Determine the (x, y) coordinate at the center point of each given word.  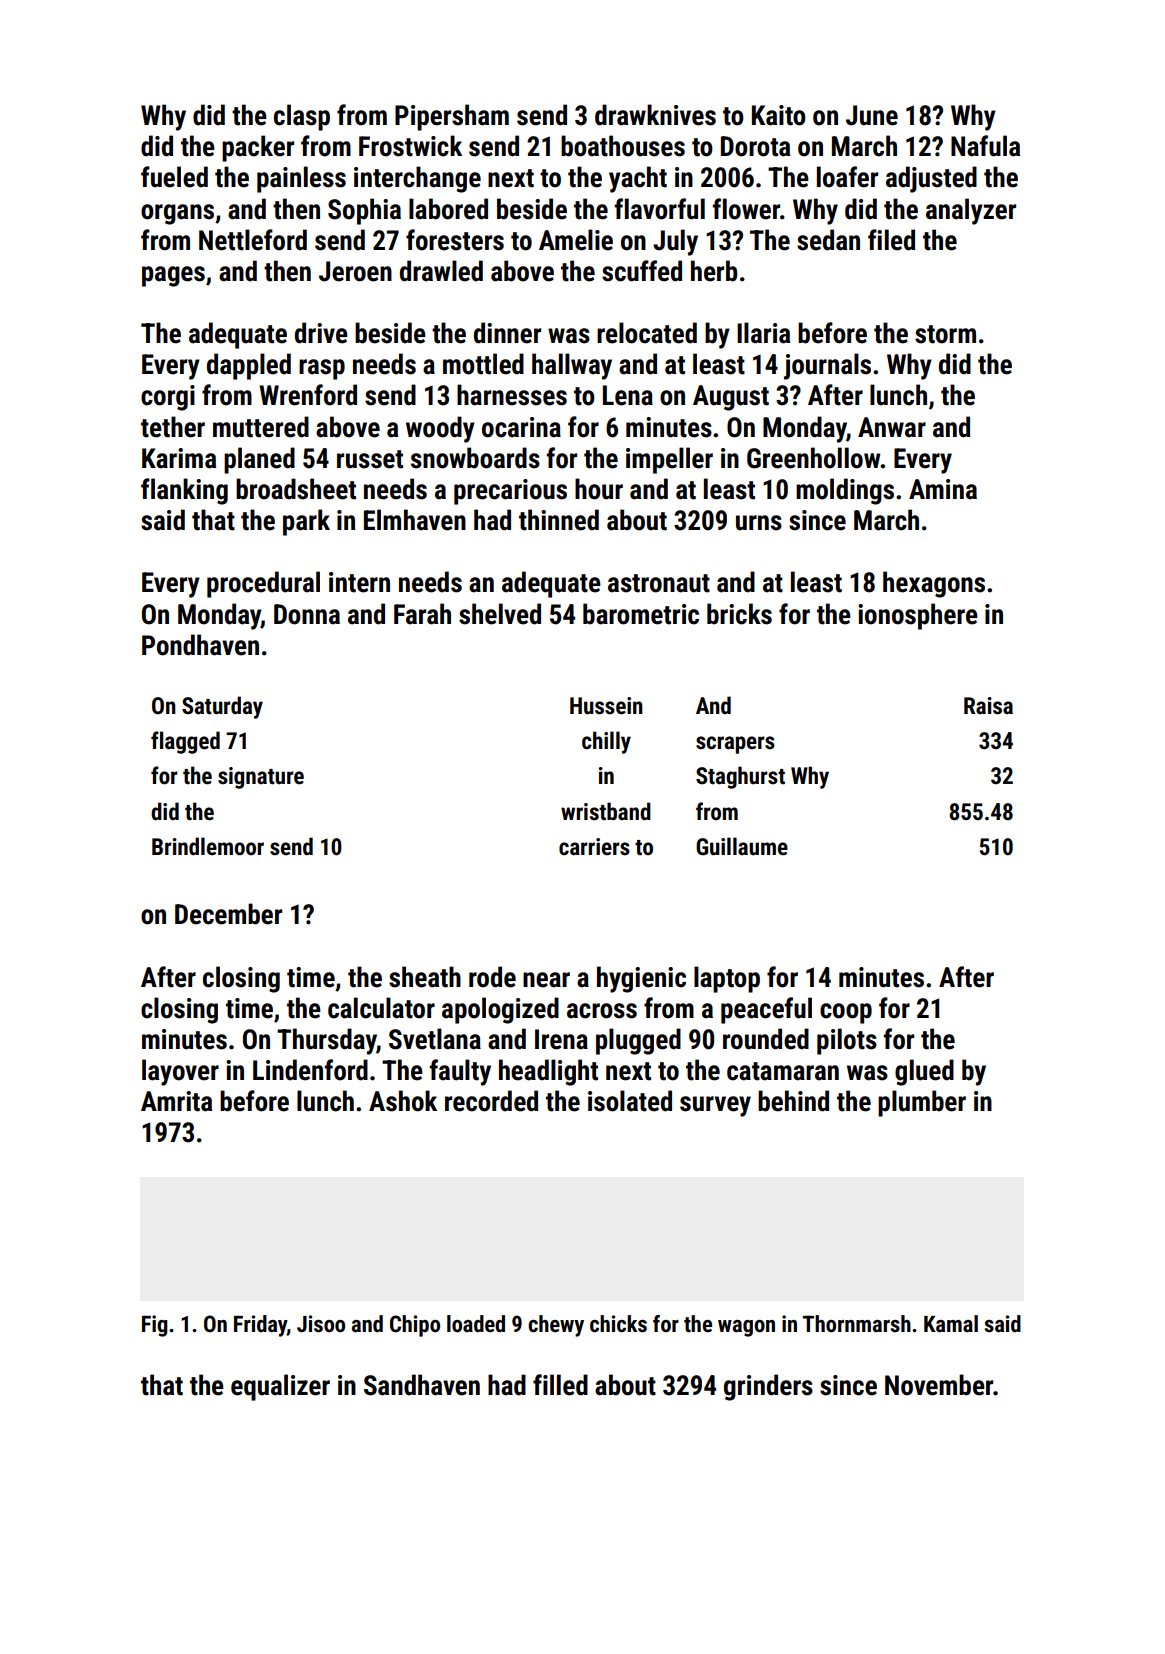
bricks (739, 614)
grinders (768, 1387)
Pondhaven (200, 645)
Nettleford (253, 240)
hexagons (934, 584)
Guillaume (742, 846)
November (939, 1385)
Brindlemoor (208, 846)
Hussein (606, 706)
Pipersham (452, 117)
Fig (155, 1326)
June (872, 115)
